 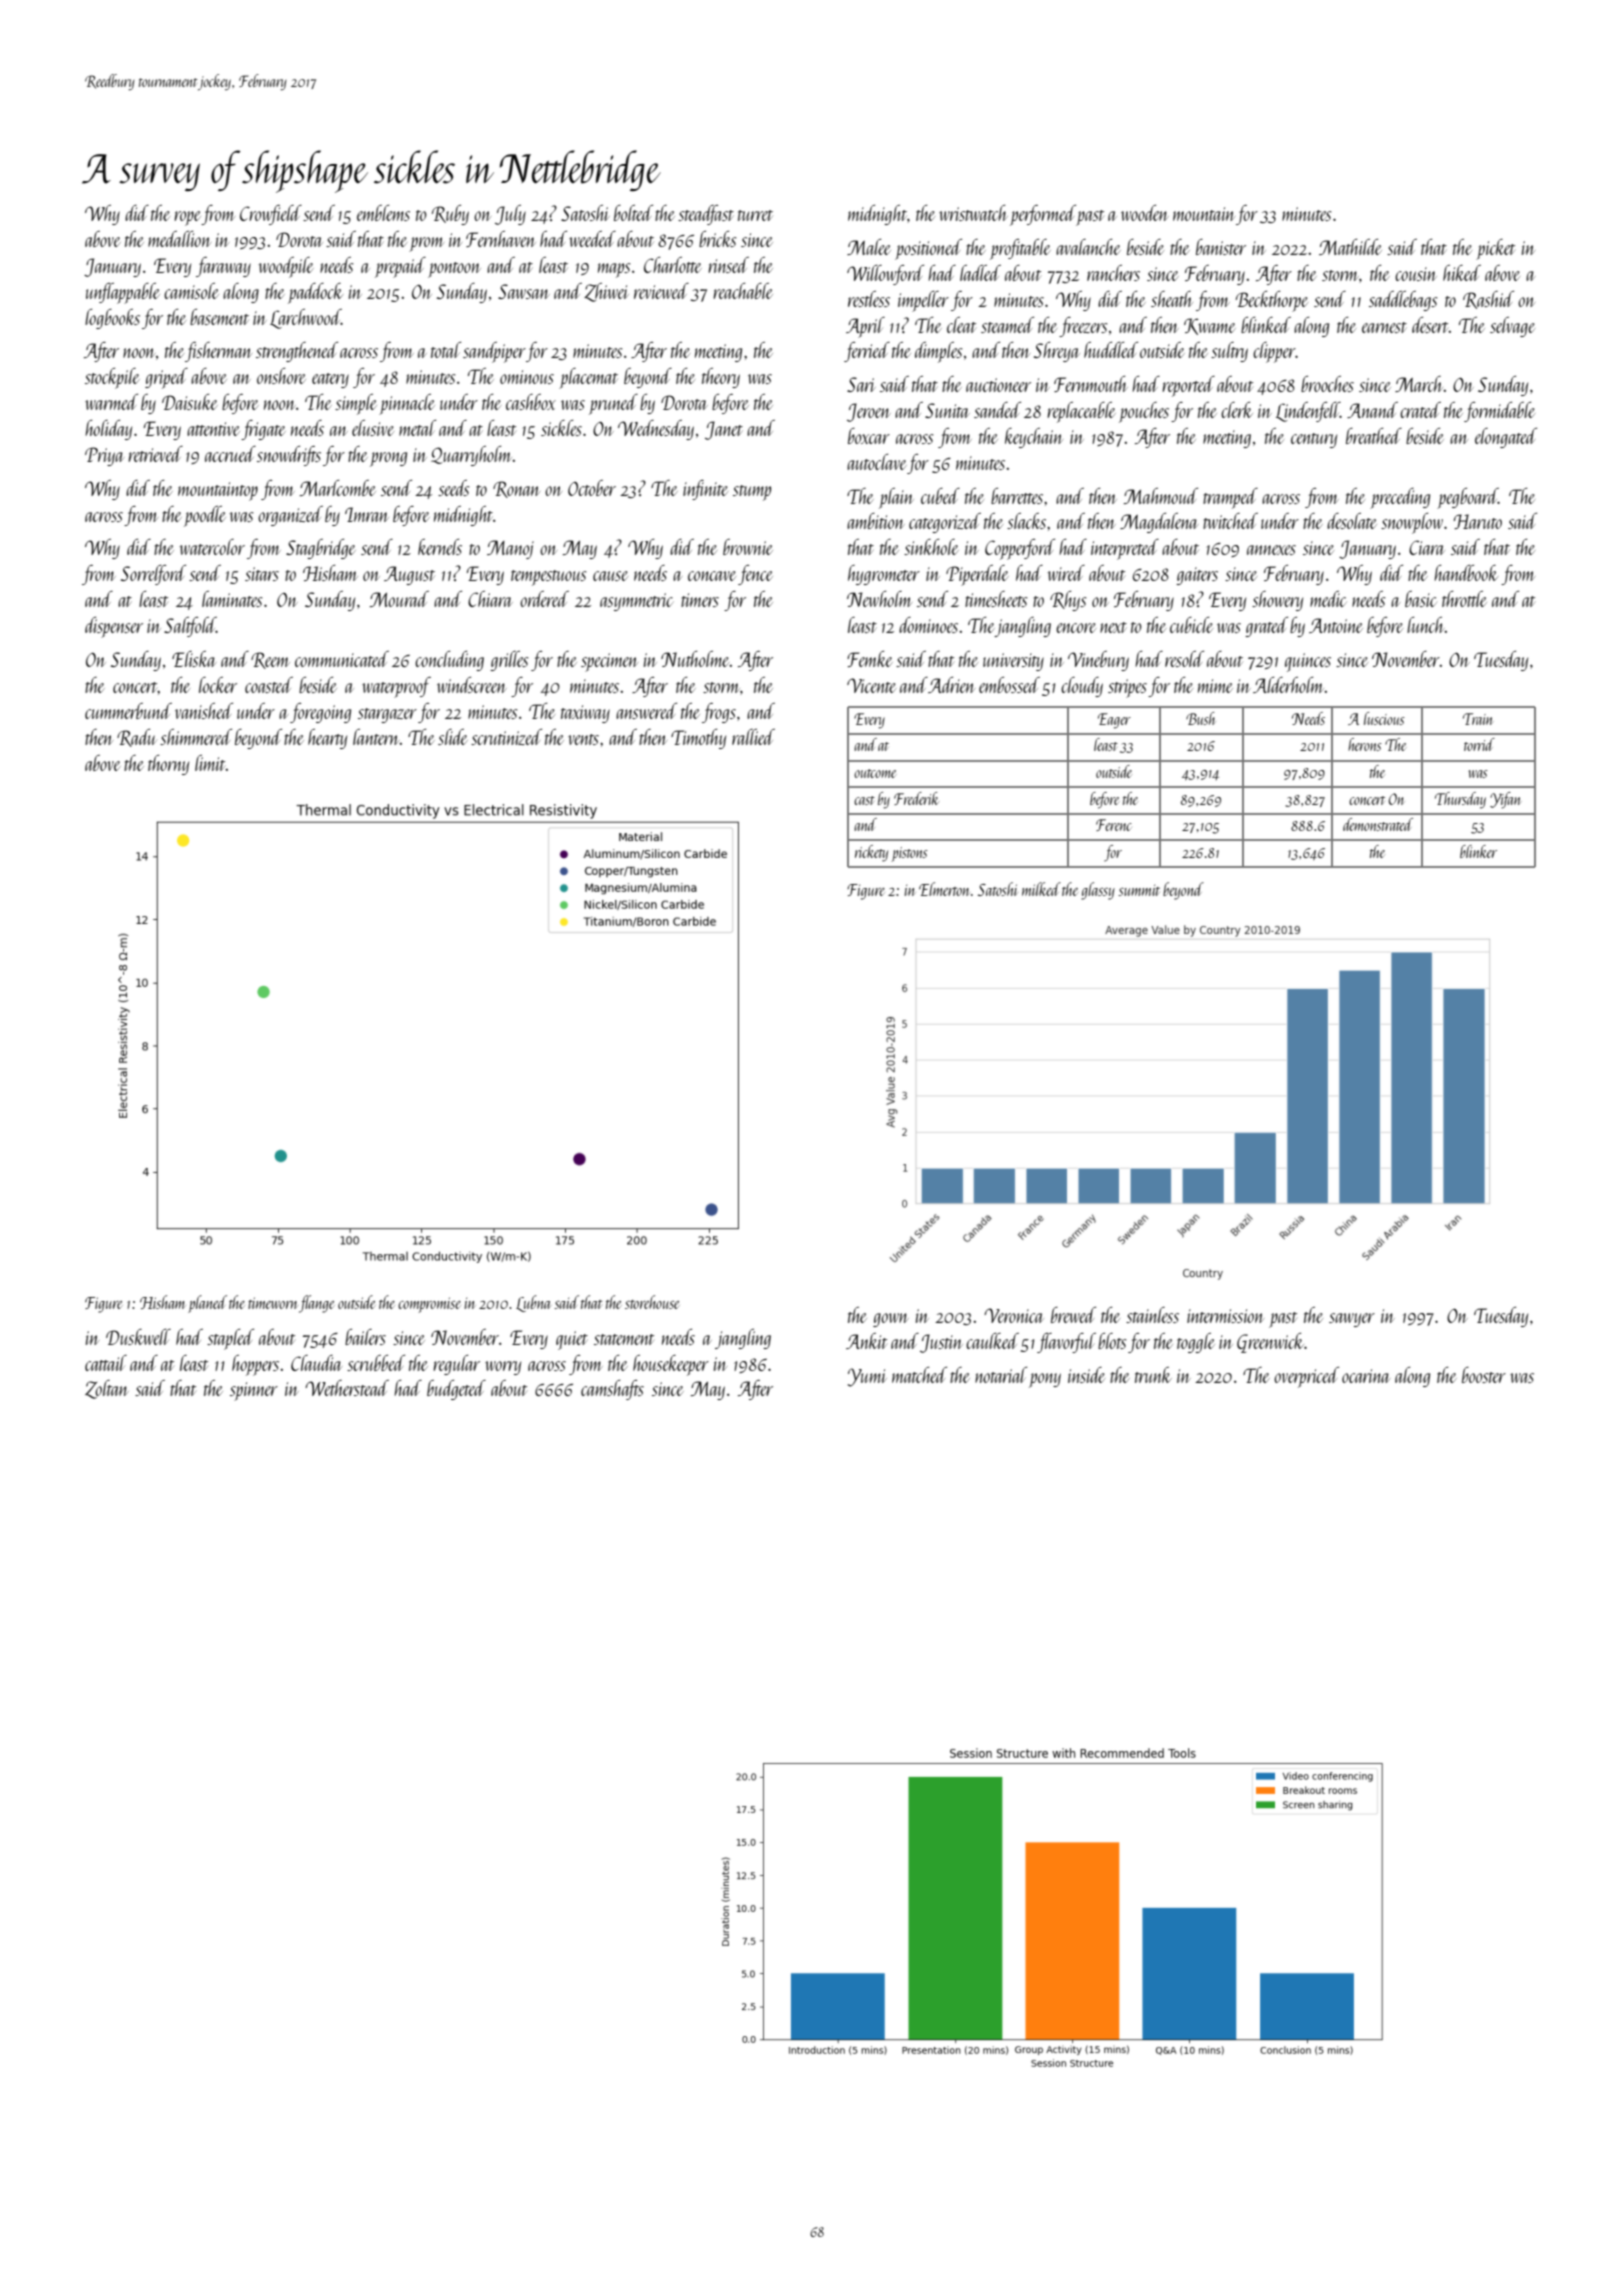 What do you see at coordinates (753, 737) in the screenshot?
I see `rallied` at bounding box center [753, 737].
